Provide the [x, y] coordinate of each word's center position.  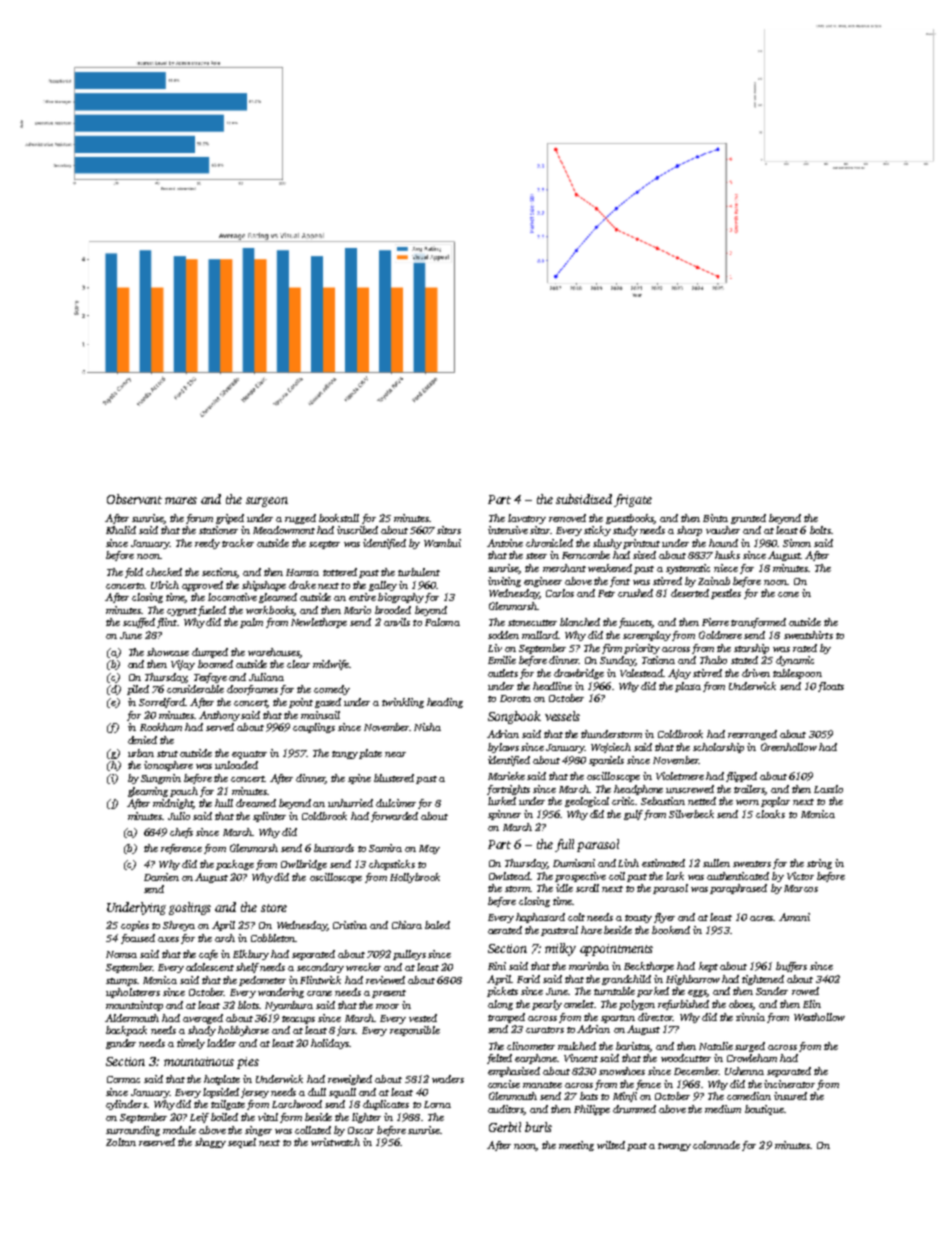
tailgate [228, 1105]
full [564, 845]
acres [761, 918]
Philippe [592, 1110]
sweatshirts [808, 635]
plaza [688, 687]
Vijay [183, 665]
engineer [543, 582]
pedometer [262, 981]
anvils [397, 622]
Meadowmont [284, 530]
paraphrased [738, 889]
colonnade [716, 1145]
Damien [161, 877]
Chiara [407, 925]
